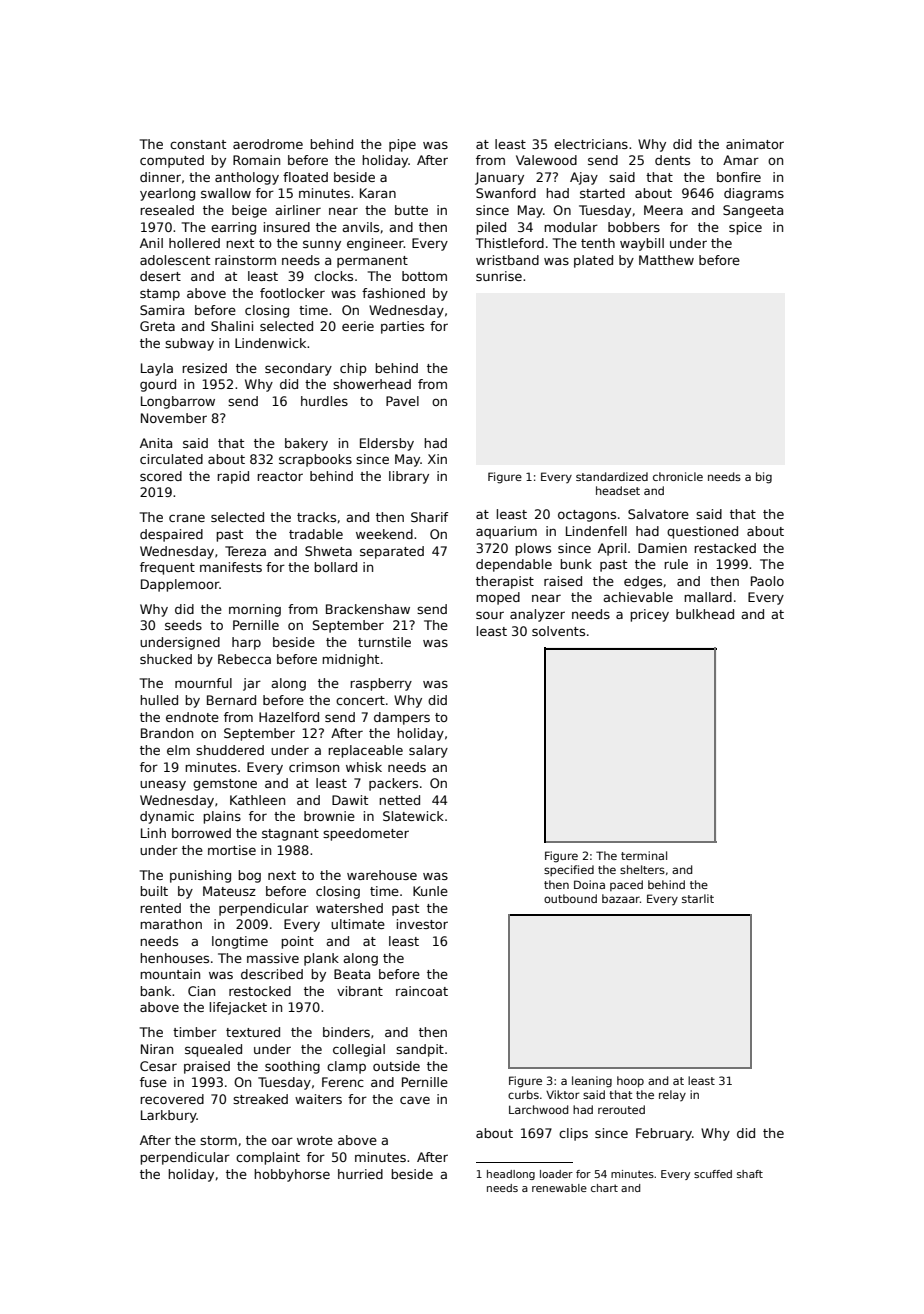  I want to click on Xin, so click(437, 459).
